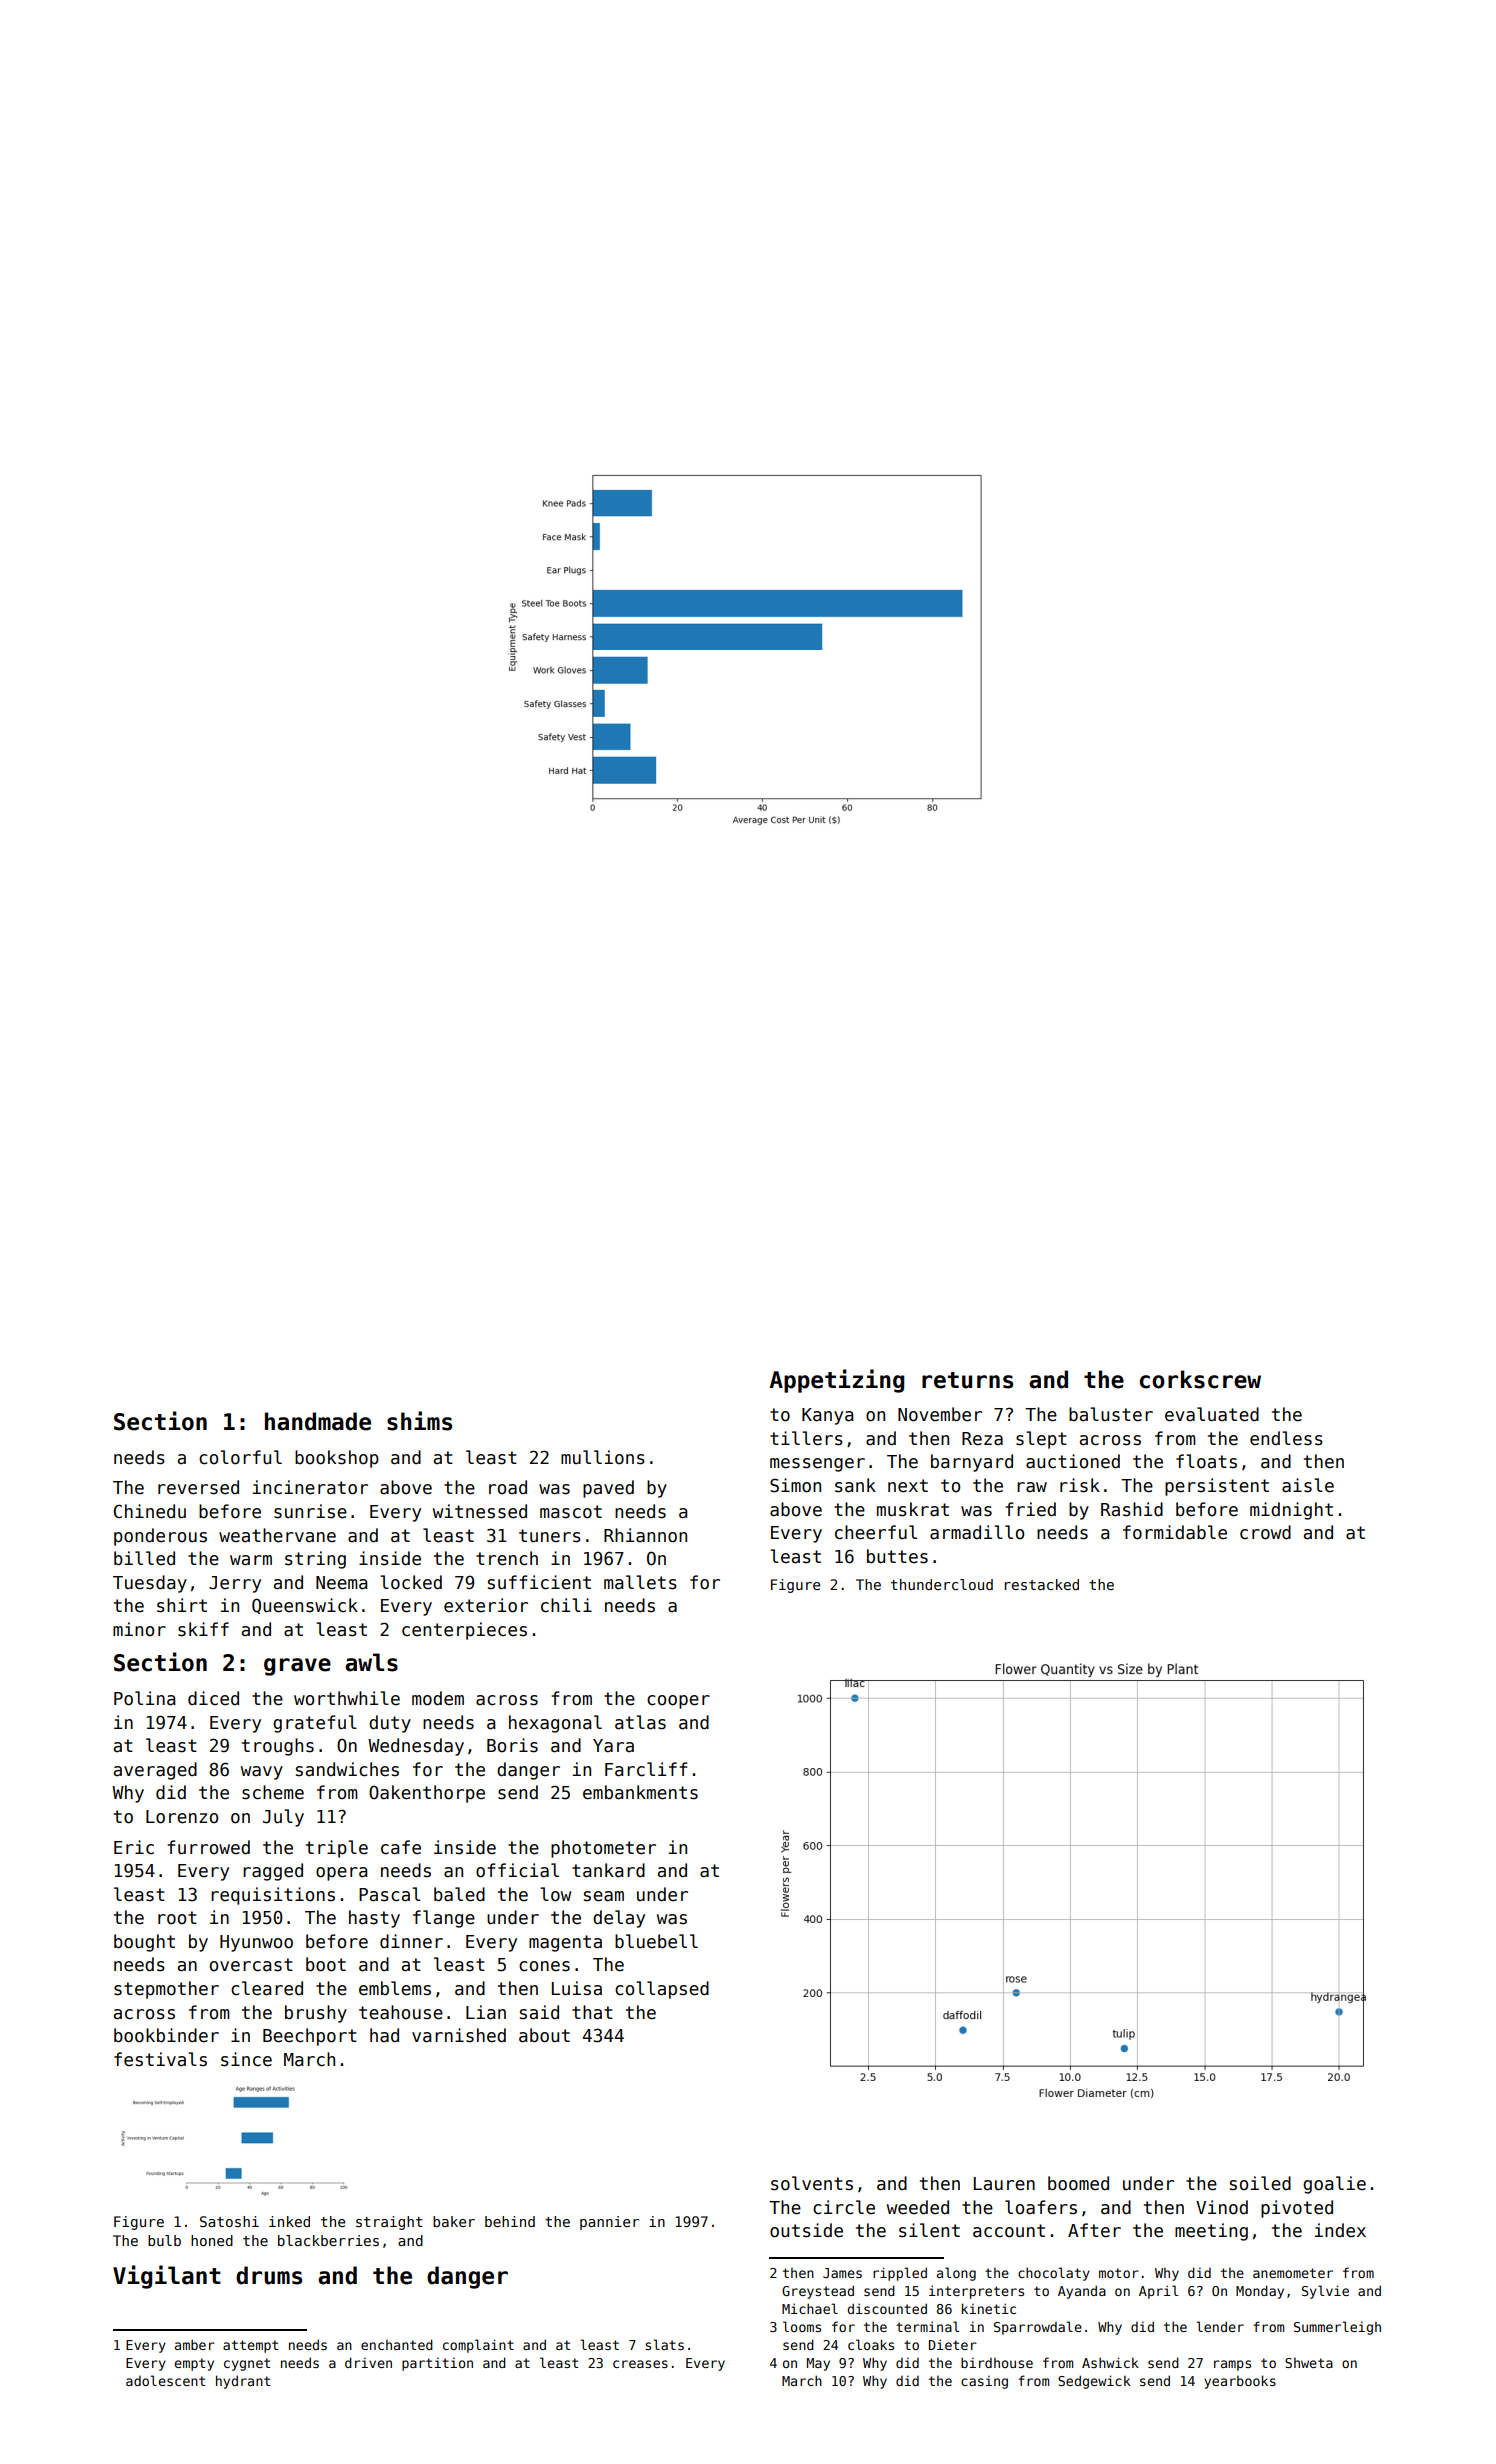 This page has height=2464, width=1496. I want to click on returns, so click(967, 1380).
